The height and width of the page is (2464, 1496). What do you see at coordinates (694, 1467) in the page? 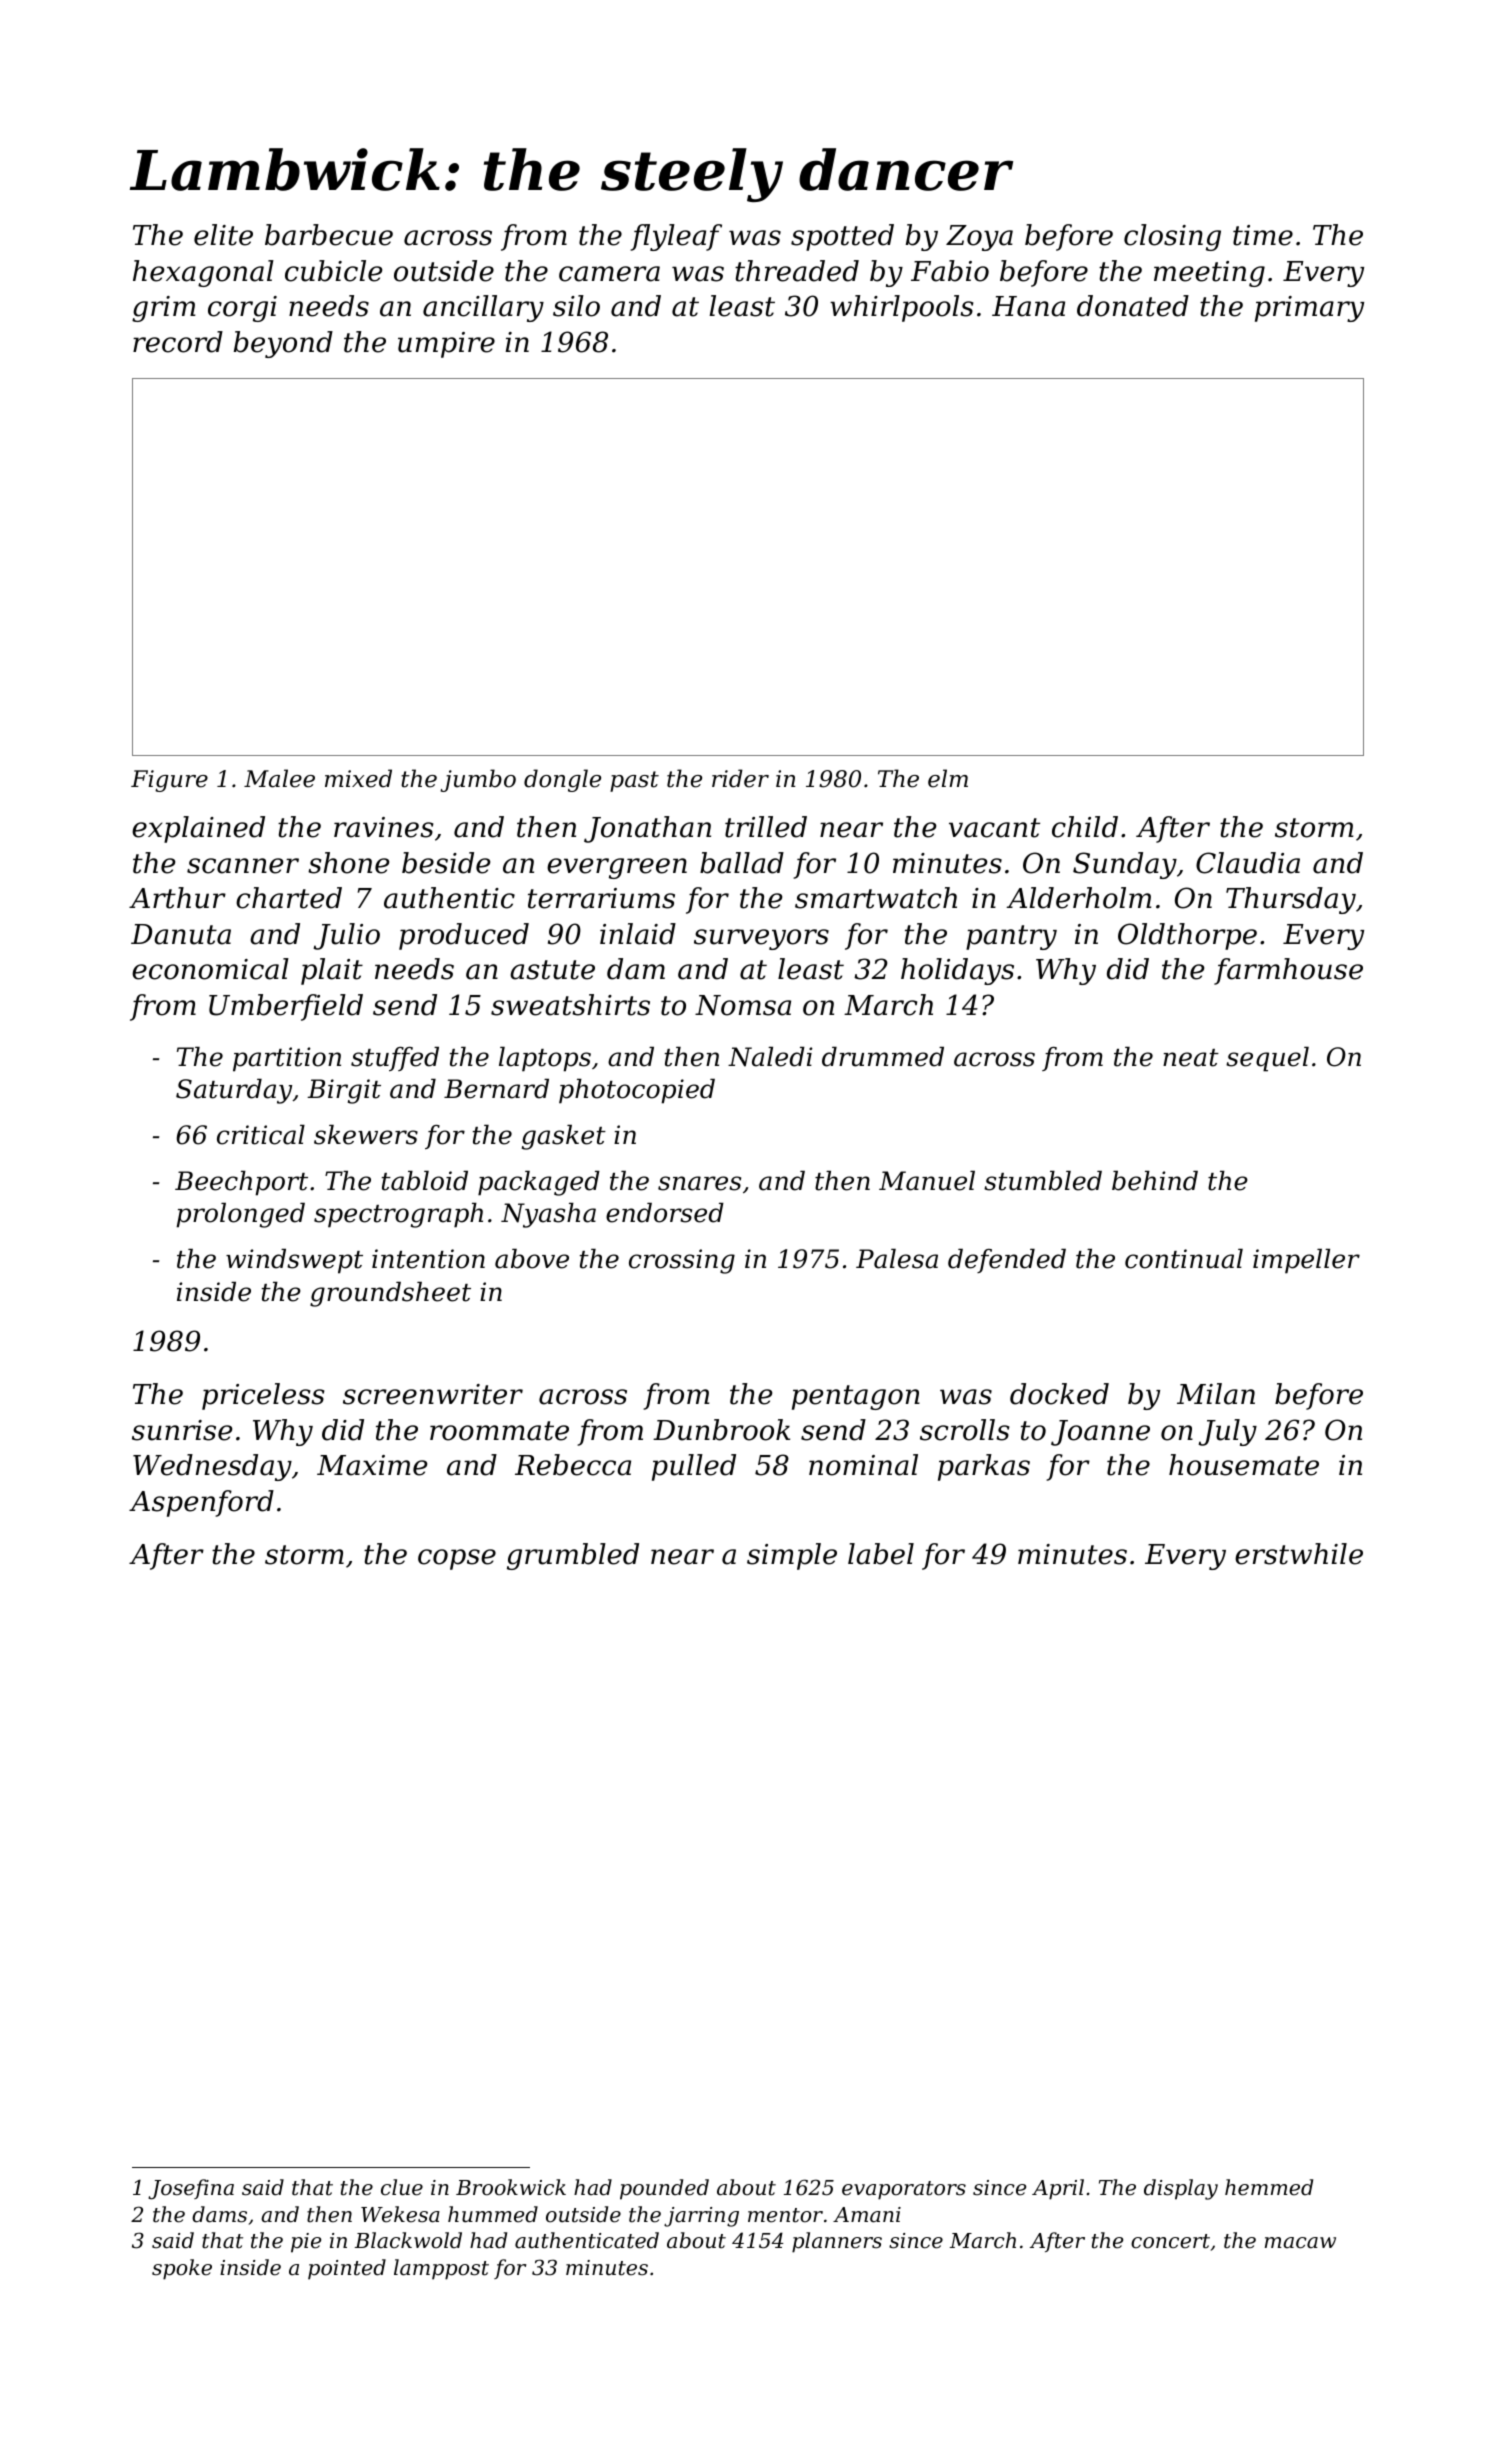
I see `pulled` at bounding box center [694, 1467].
